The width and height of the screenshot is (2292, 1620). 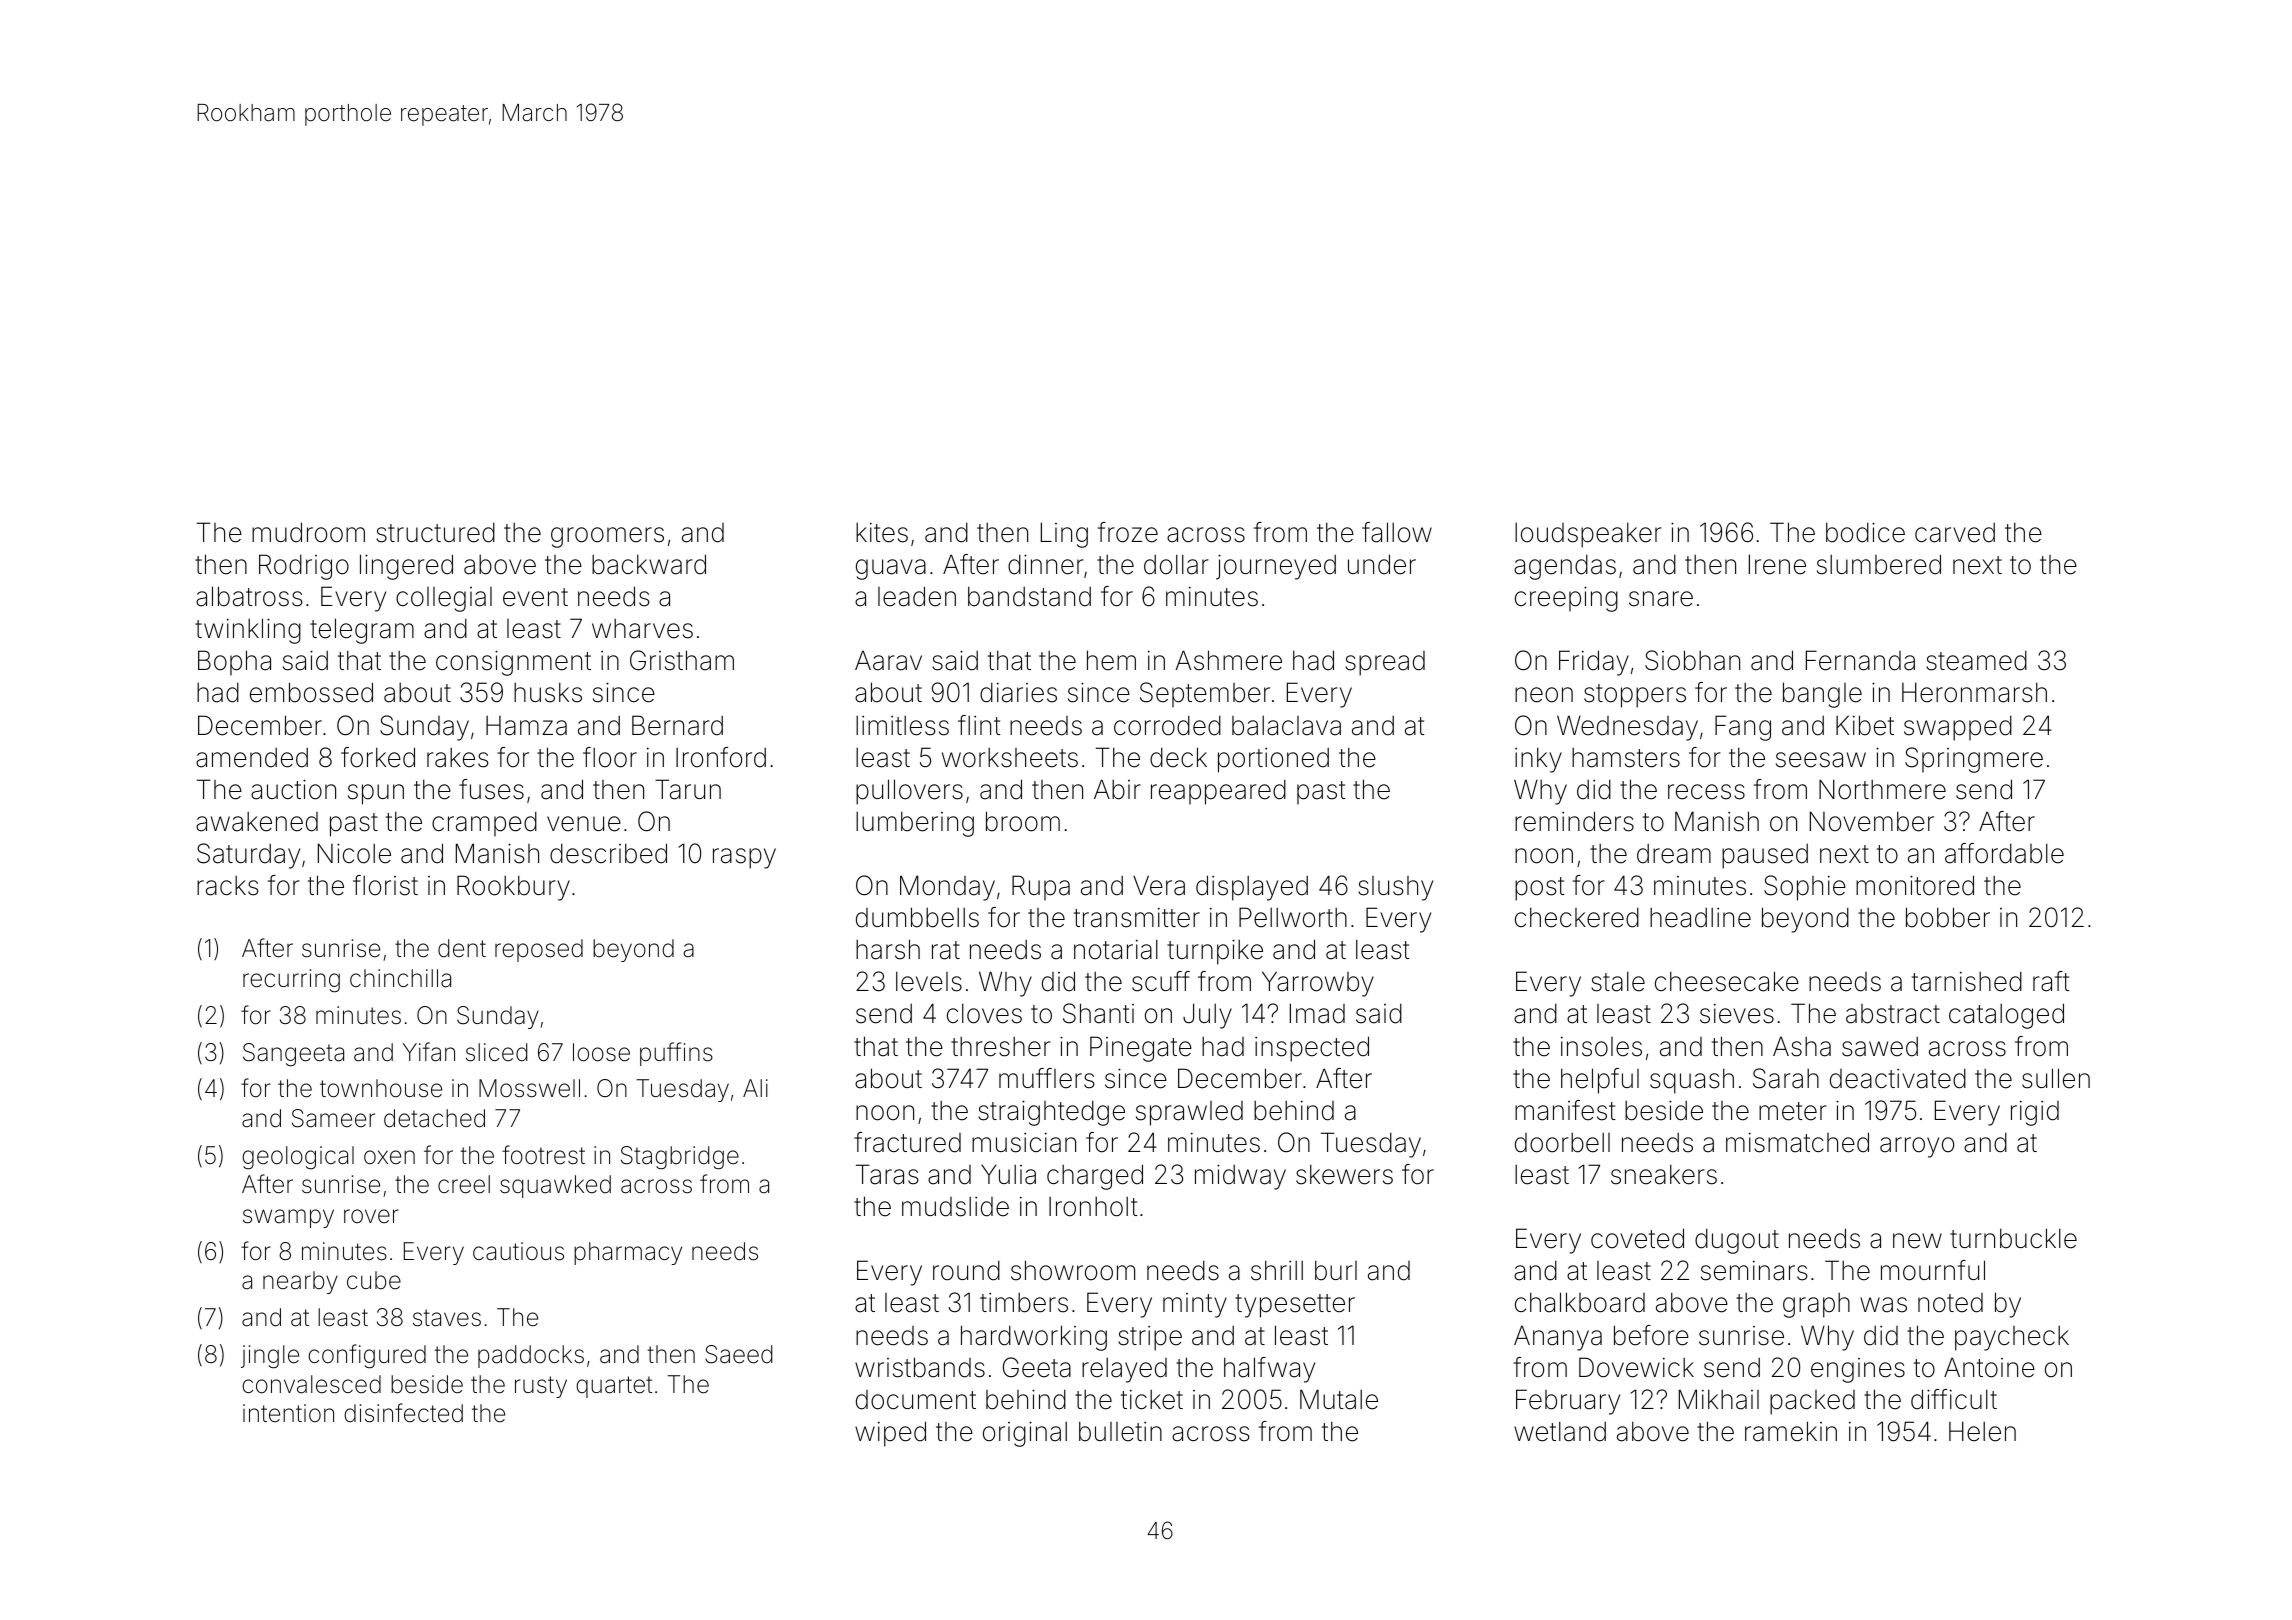 What do you see at coordinates (1128, 532) in the screenshot?
I see `froze` at bounding box center [1128, 532].
